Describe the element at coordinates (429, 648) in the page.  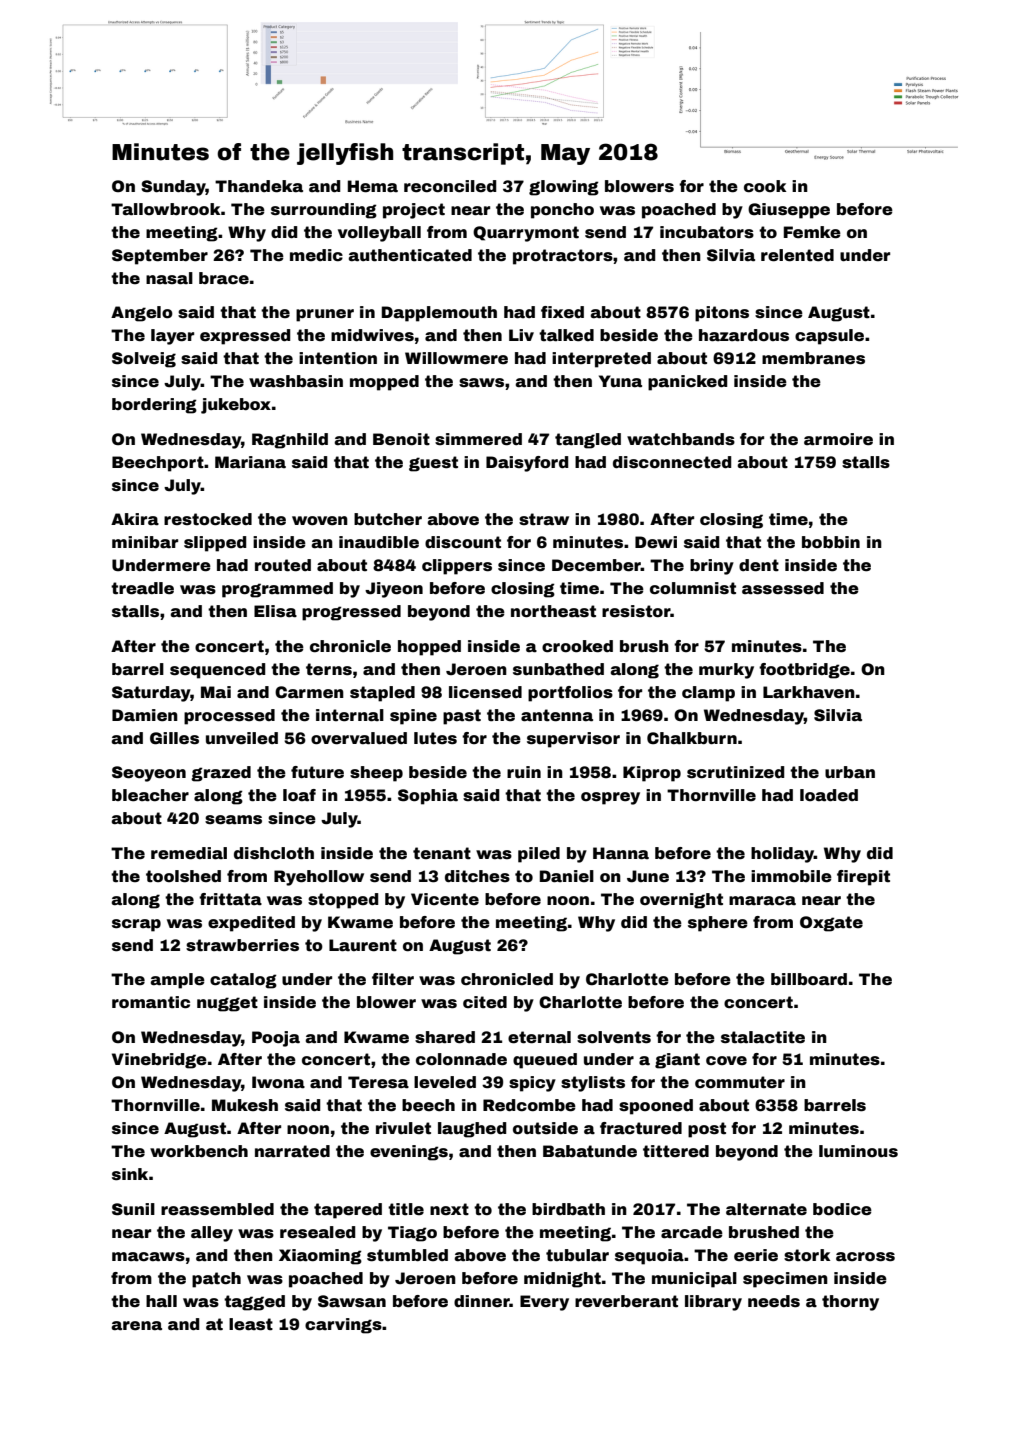
I see `hopped` at that location.
